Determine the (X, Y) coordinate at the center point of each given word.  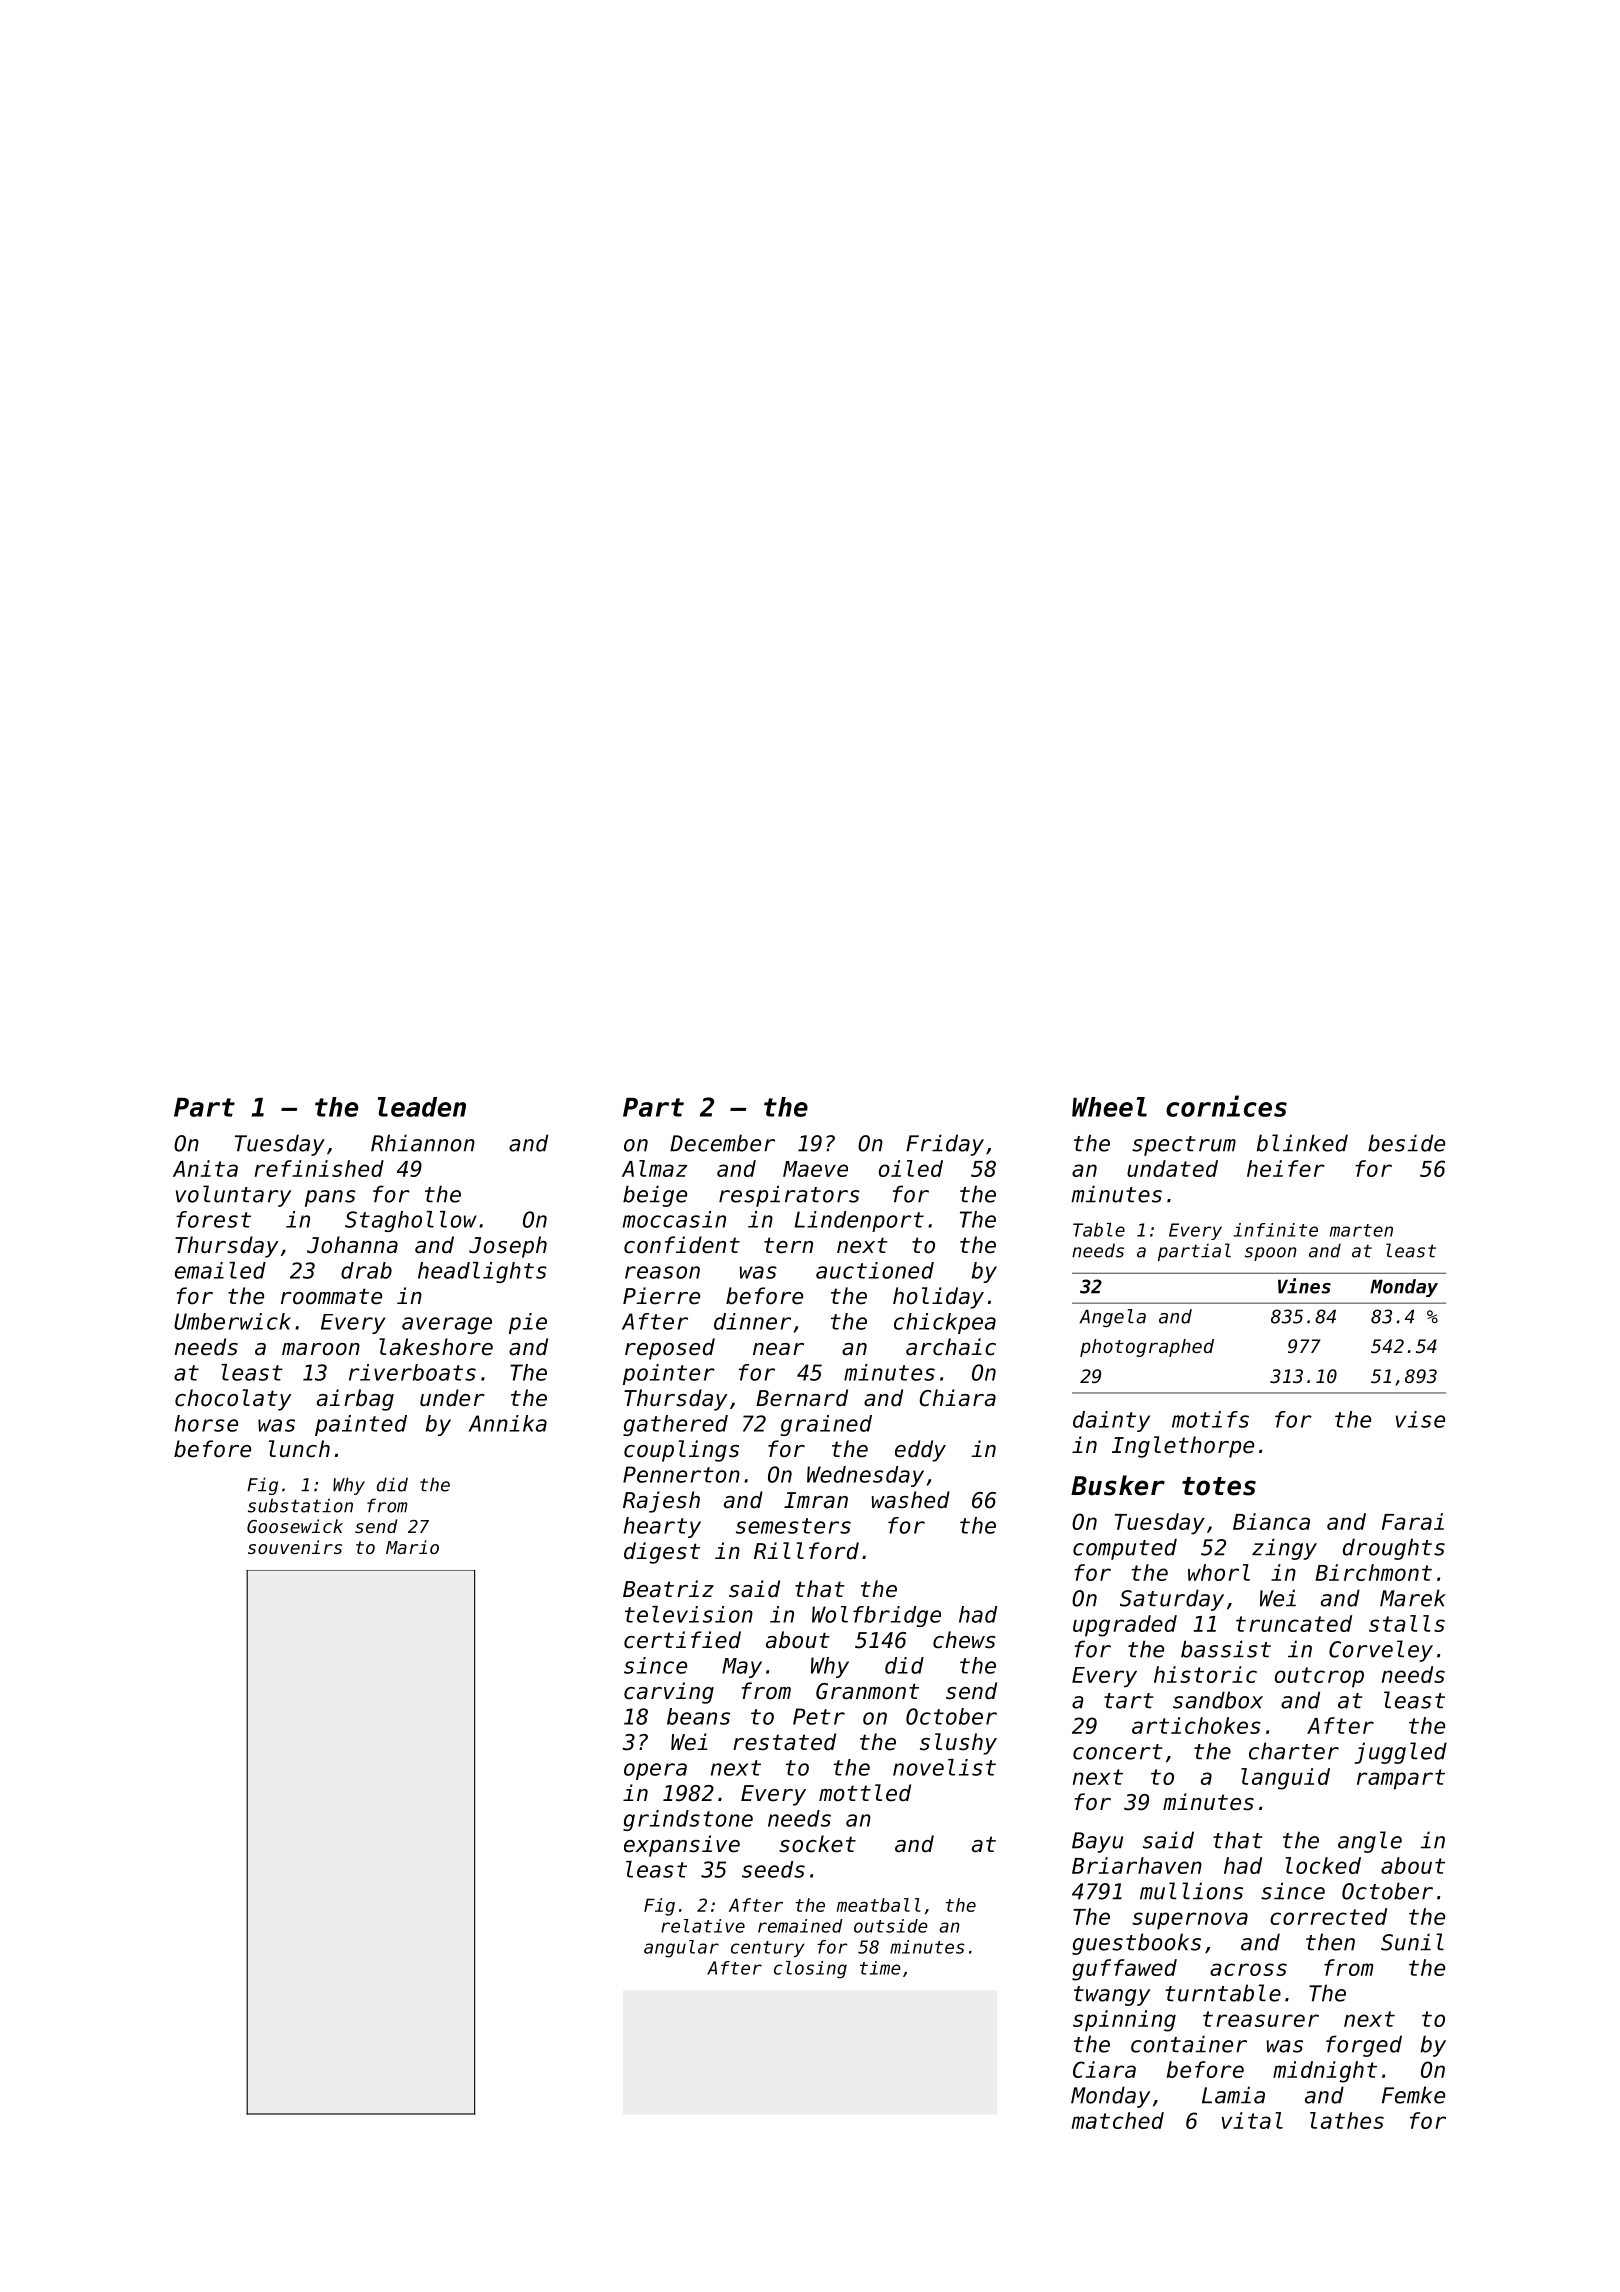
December (722, 1143)
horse (206, 1423)
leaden (422, 1107)
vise (1420, 1419)
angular (681, 1949)
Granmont (867, 1691)
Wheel (1109, 1107)
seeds (773, 1869)
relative (703, 1926)
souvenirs (295, 1547)
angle (1370, 1842)
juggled (1400, 1753)
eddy (920, 1451)
